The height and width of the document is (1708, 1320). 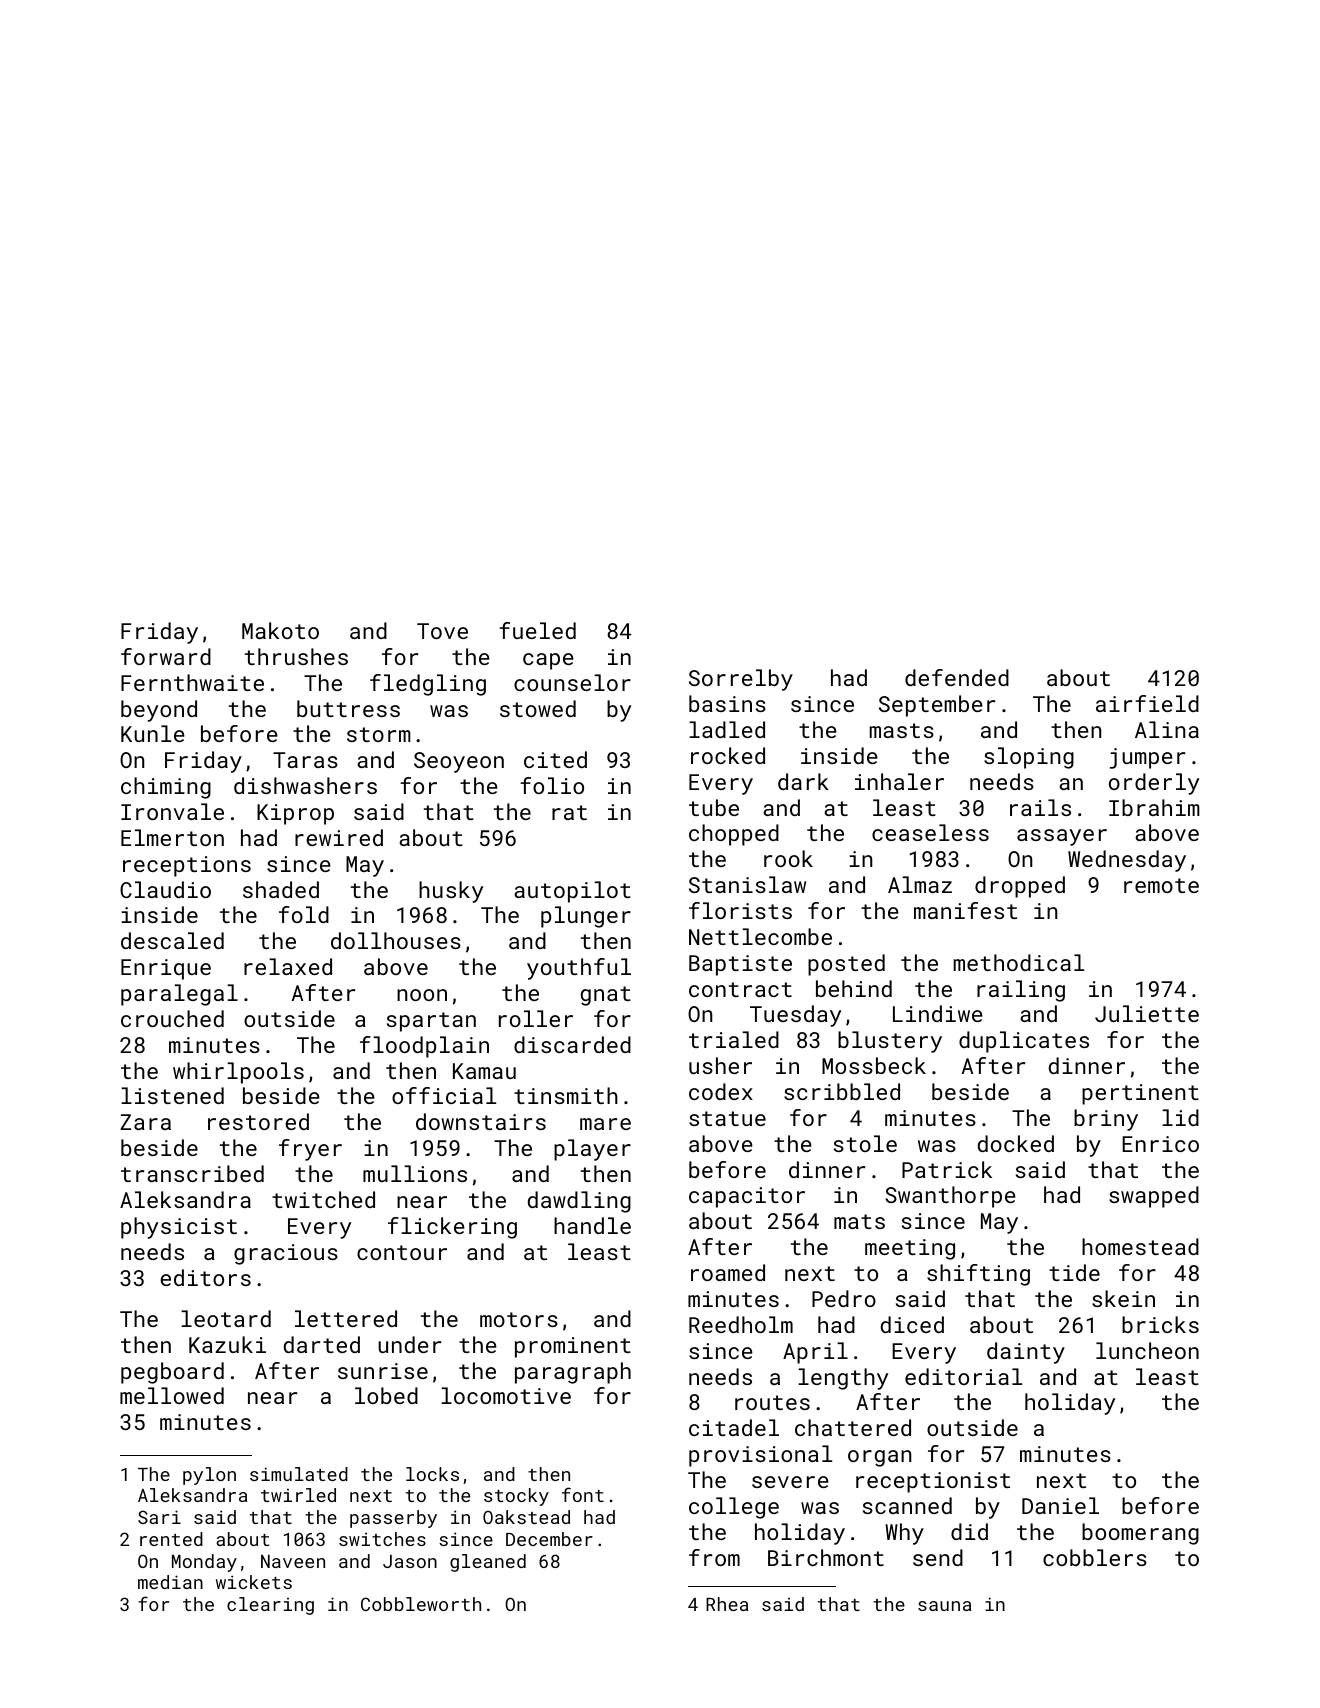 What do you see at coordinates (957, 677) in the document?
I see `defended` at bounding box center [957, 677].
